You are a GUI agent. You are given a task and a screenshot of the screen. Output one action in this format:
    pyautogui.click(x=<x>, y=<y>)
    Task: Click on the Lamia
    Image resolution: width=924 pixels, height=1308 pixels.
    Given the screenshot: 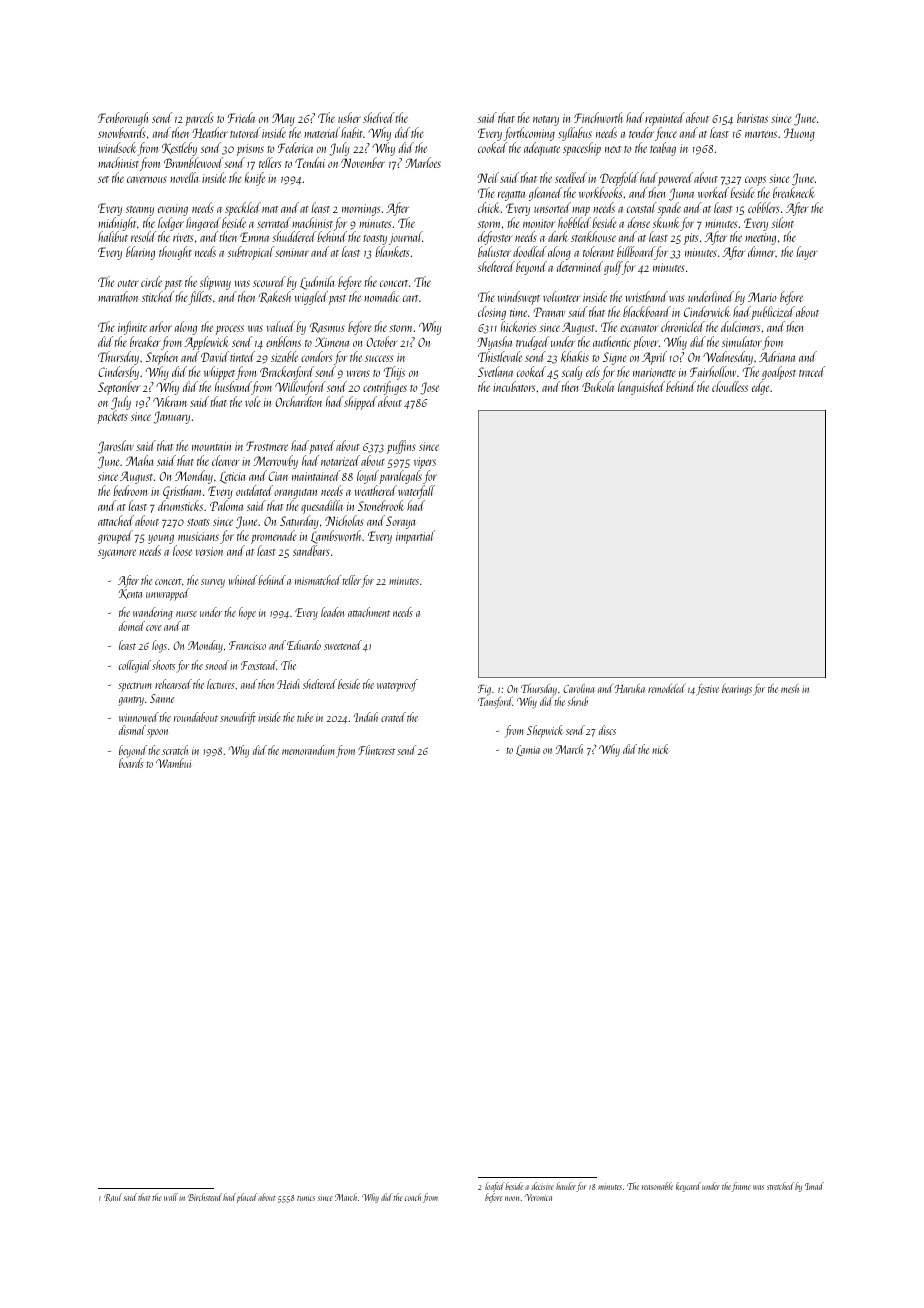 What is the action you would take?
    pyautogui.click(x=528, y=750)
